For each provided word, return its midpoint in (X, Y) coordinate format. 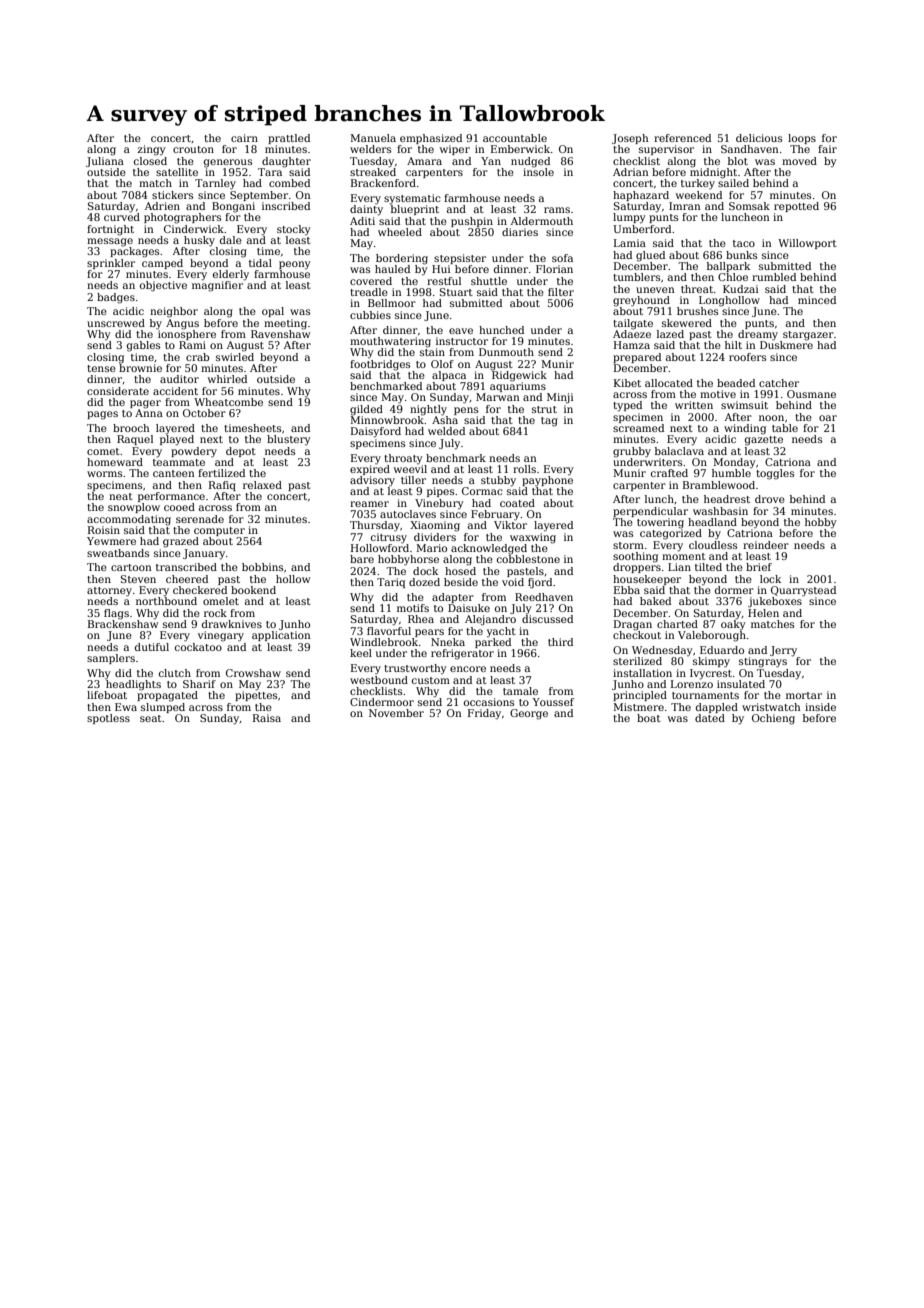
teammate (179, 462)
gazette (764, 441)
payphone (547, 481)
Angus (182, 324)
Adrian (631, 172)
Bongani (233, 207)
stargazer (808, 336)
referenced (682, 138)
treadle (369, 292)
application (281, 636)
